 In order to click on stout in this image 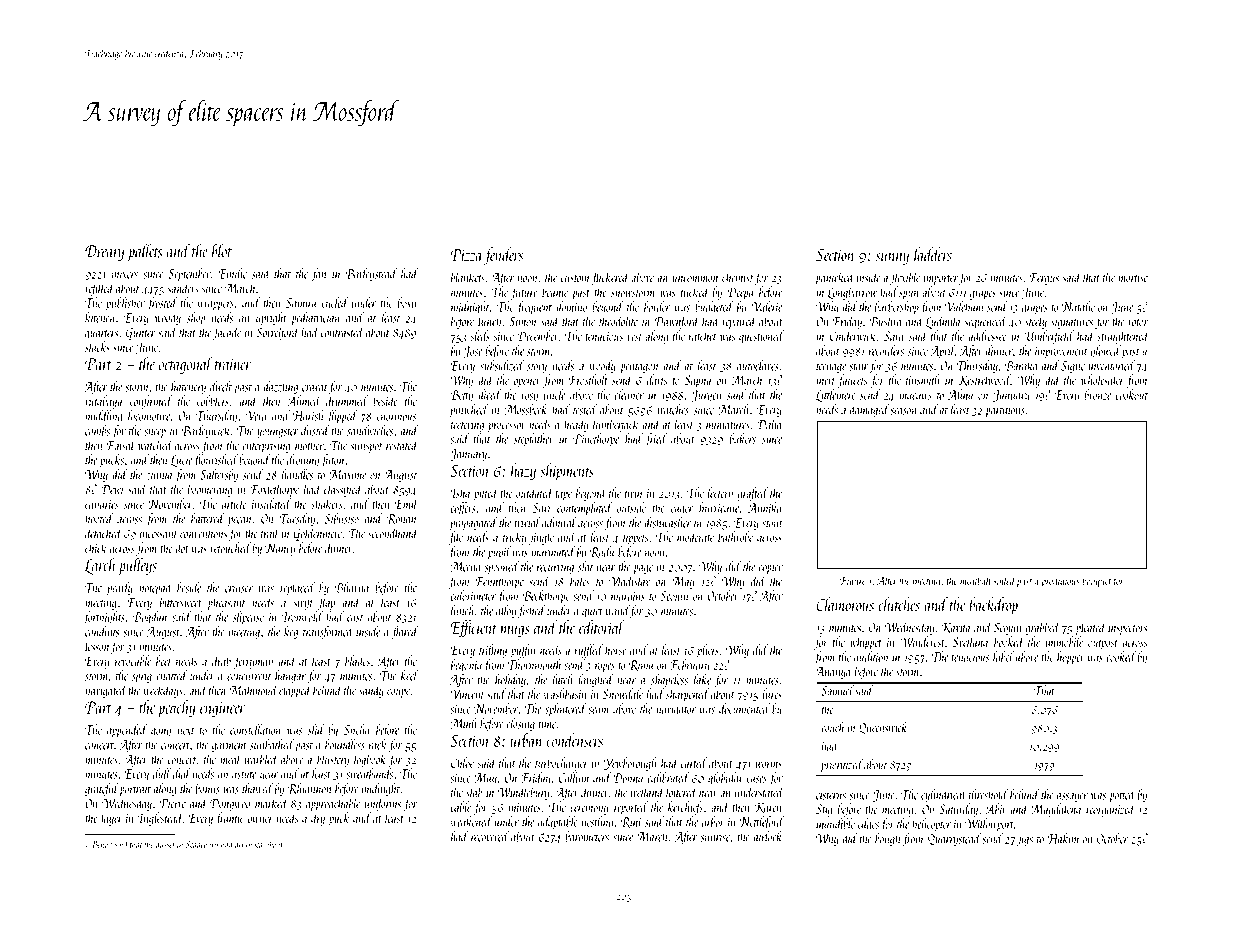, I will do `click(772, 524)`.
